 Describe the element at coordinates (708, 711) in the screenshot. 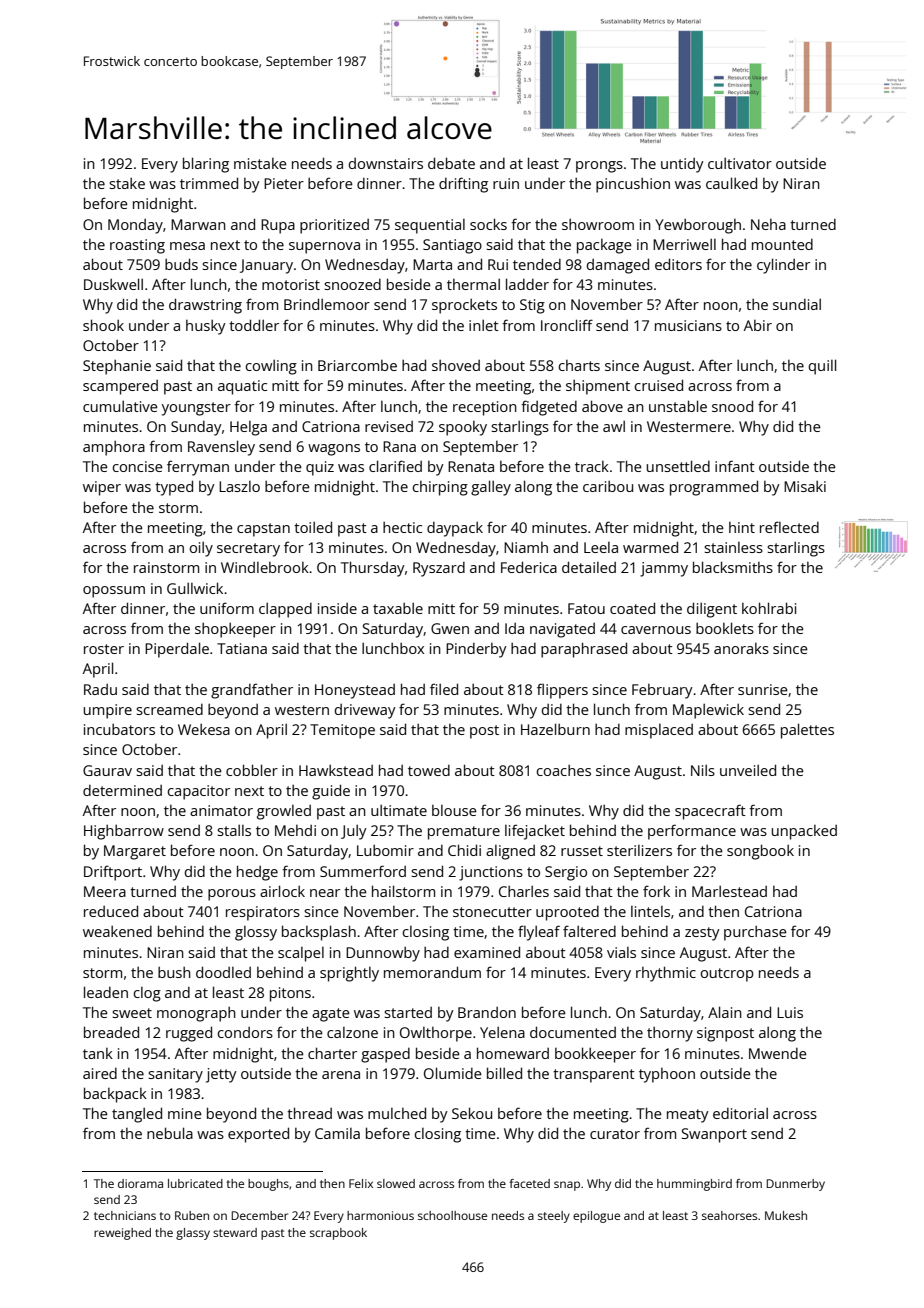

I see `Maplewick` at that location.
